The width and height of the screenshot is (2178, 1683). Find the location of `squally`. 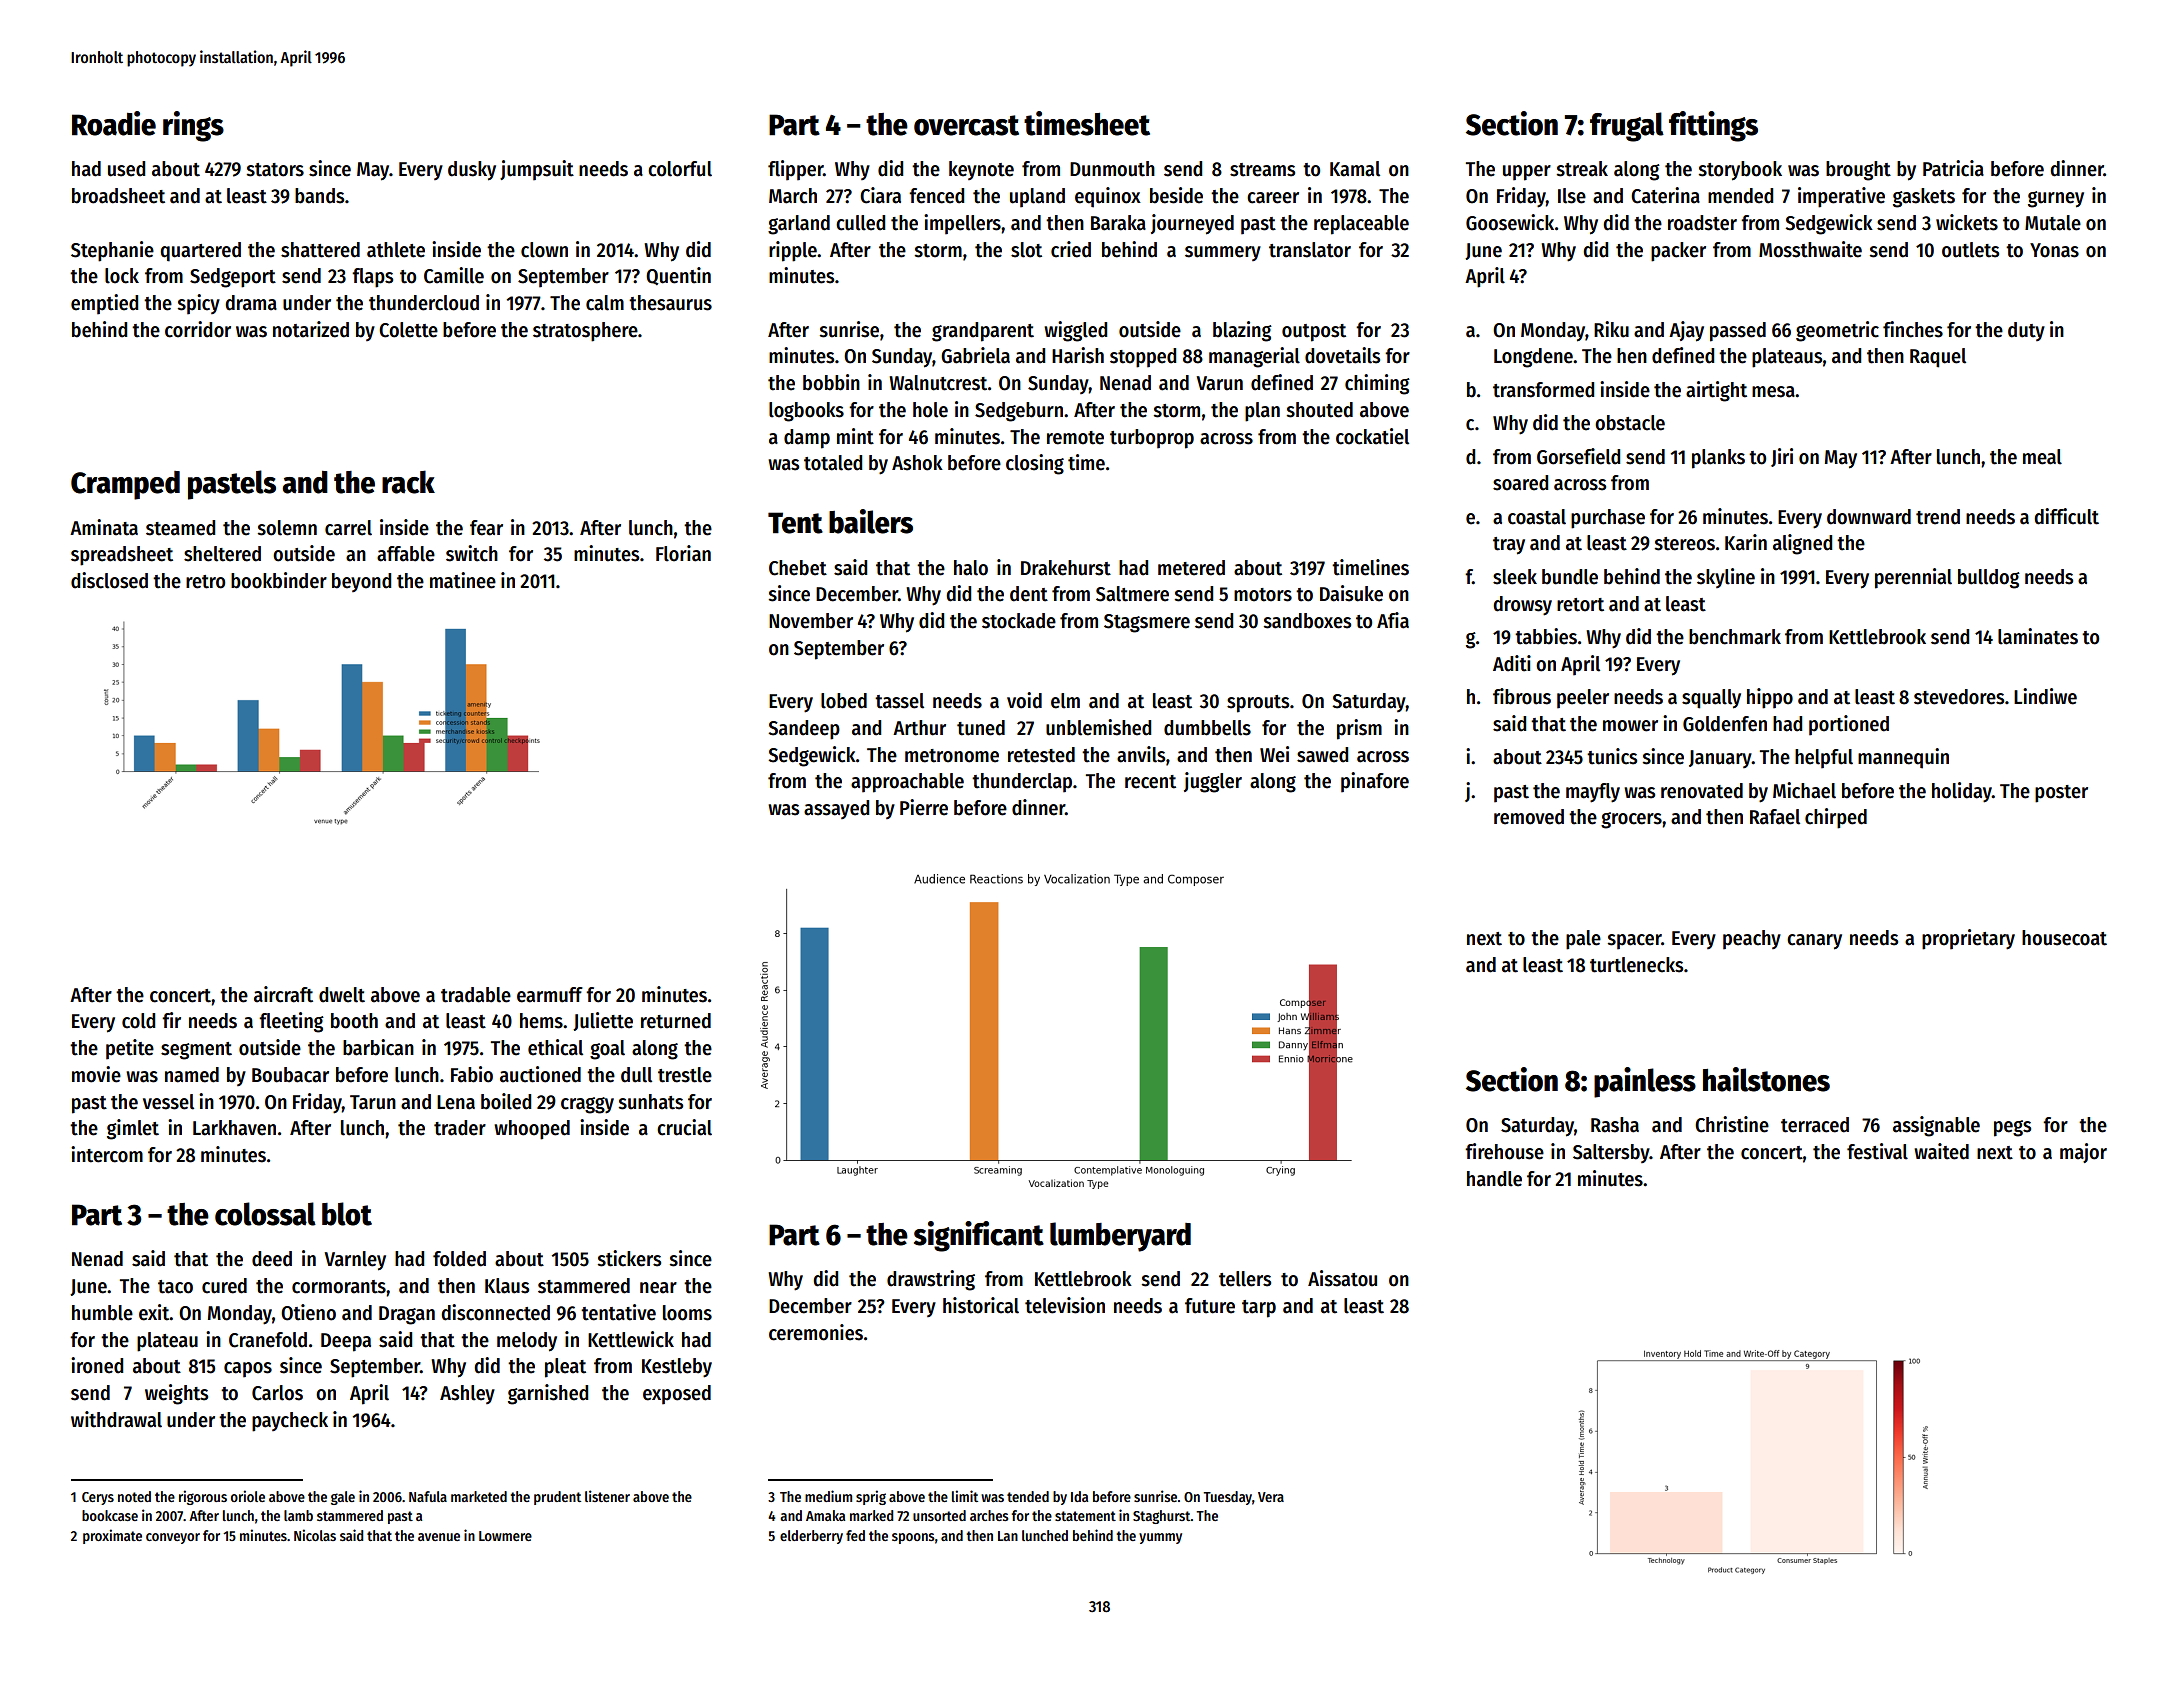

squally is located at coordinates (1711, 699).
